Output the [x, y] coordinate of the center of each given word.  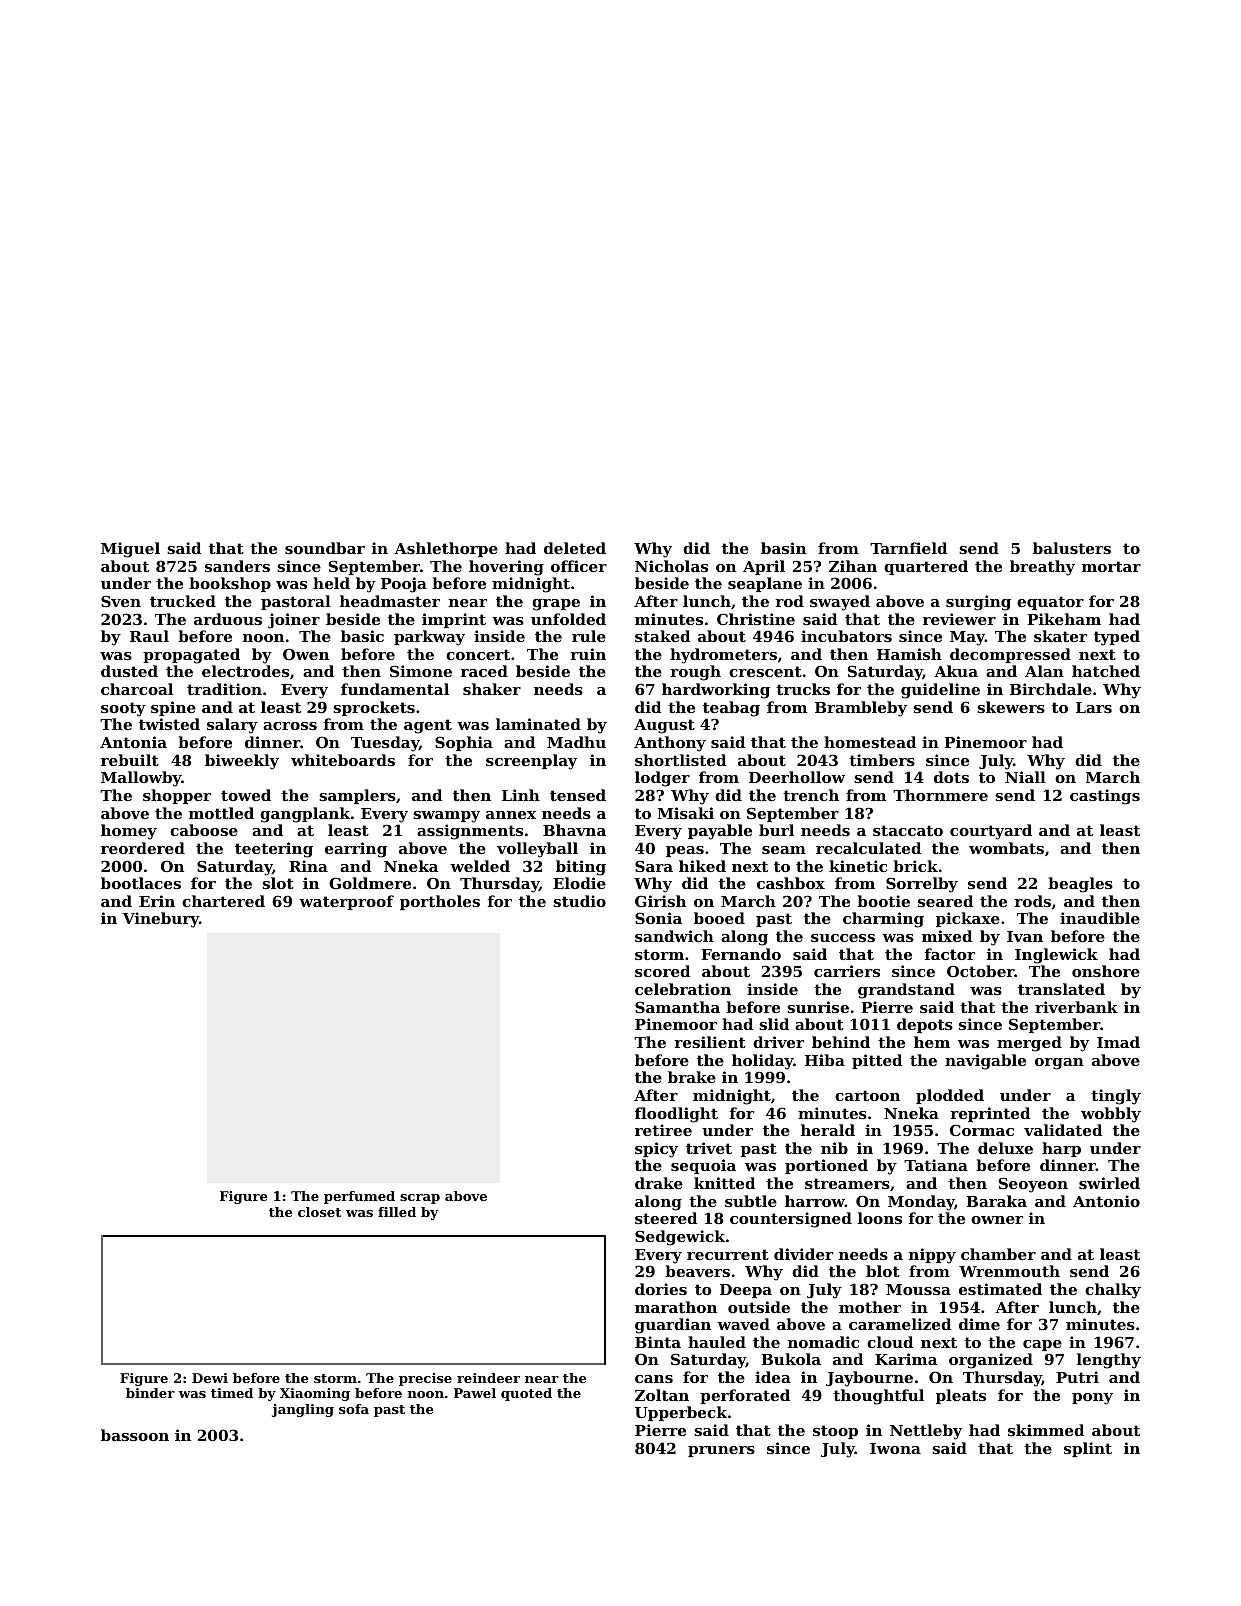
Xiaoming [315, 1394]
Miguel [130, 550]
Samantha [677, 1007]
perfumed [359, 1197]
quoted [526, 1394]
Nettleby [926, 1432]
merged [1029, 1044]
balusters [1072, 548]
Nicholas [671, 566]
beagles [1080, 885]
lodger [662, 779]
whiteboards [343, 760]
